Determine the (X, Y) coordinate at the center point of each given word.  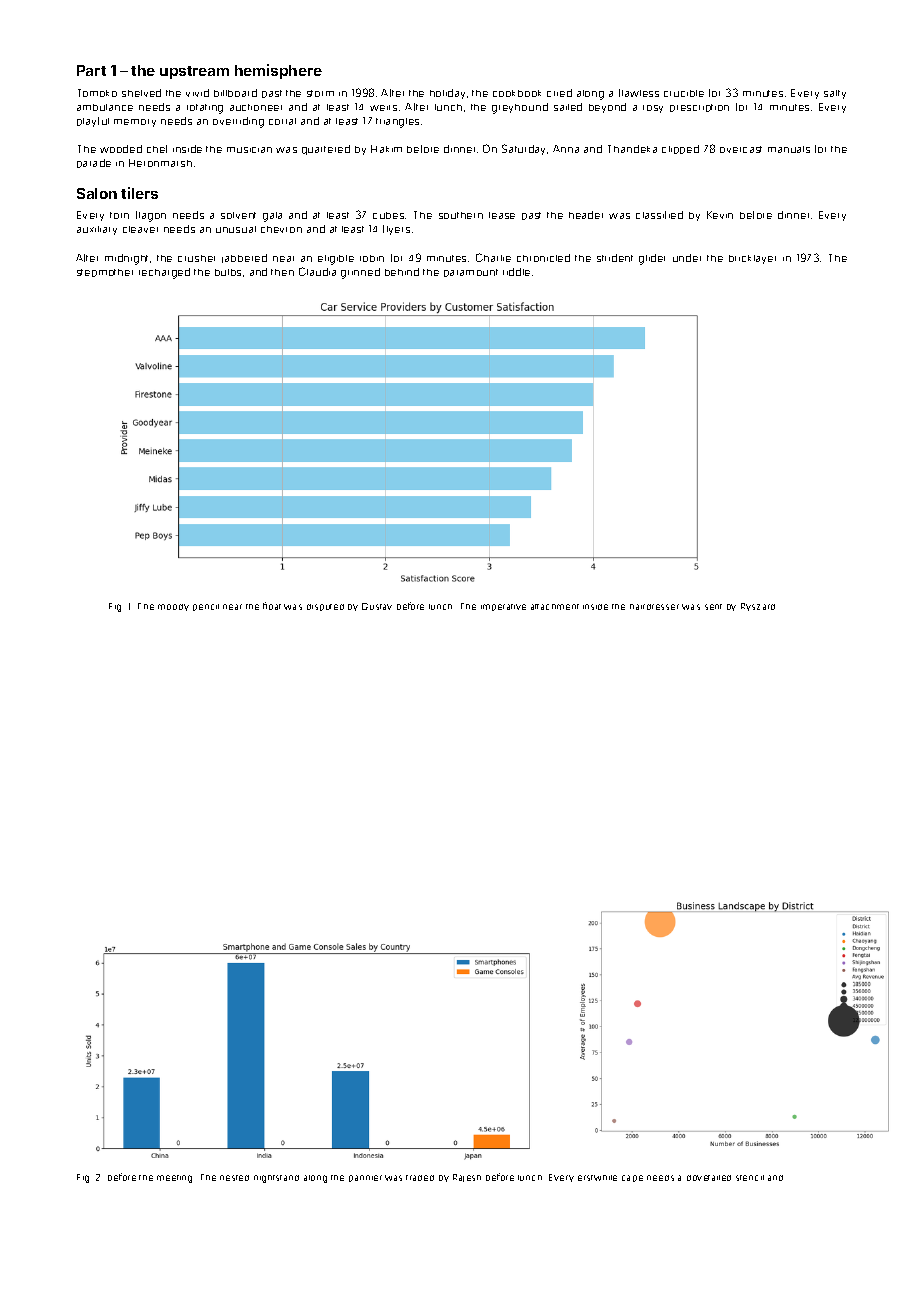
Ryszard (758, 607)
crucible (684, 93)
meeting (174, 1179)
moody (173, 607)
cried (559, 93)
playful (93, 122)
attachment (555, 607)
